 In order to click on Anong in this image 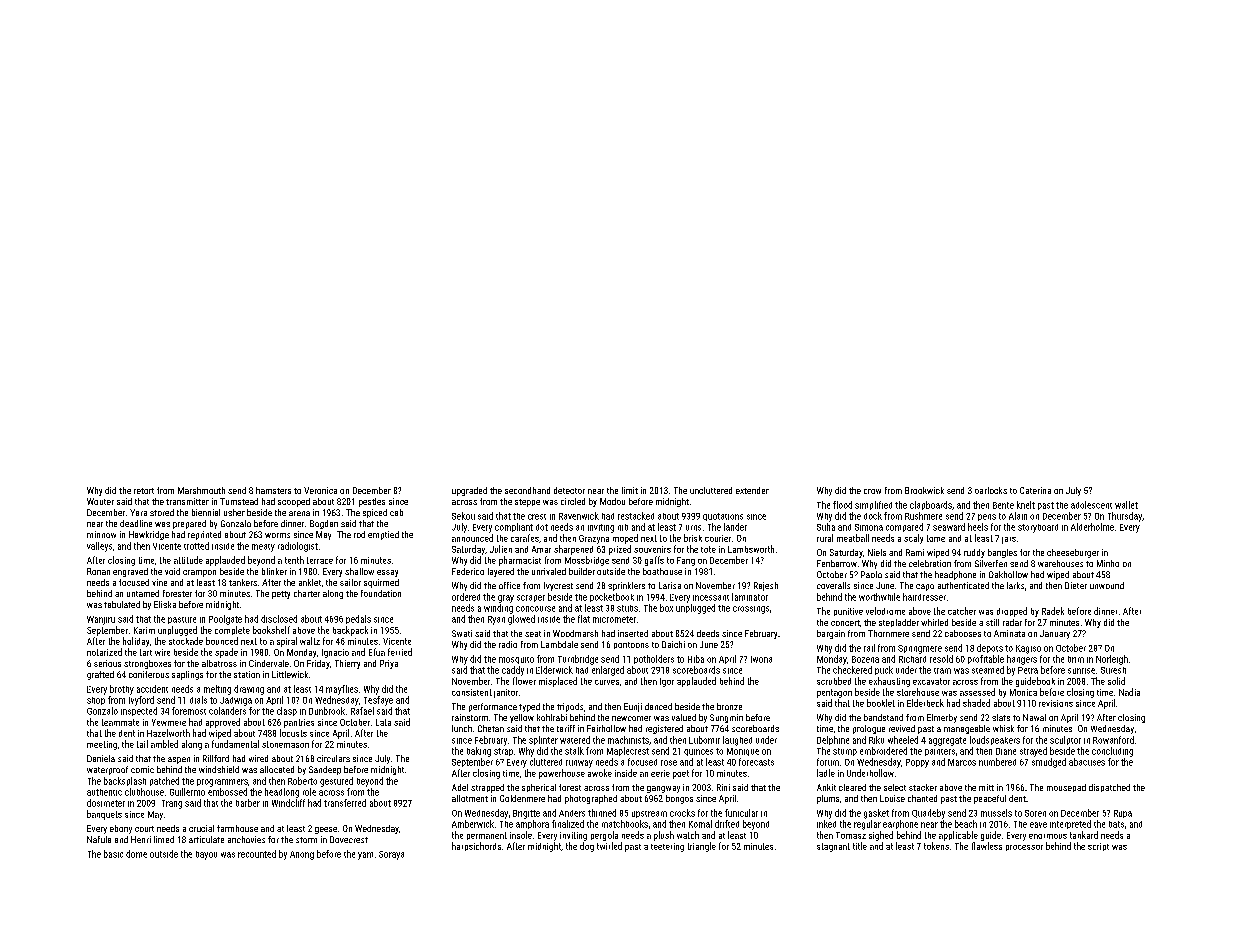, I will do `click(302, 855)`.
